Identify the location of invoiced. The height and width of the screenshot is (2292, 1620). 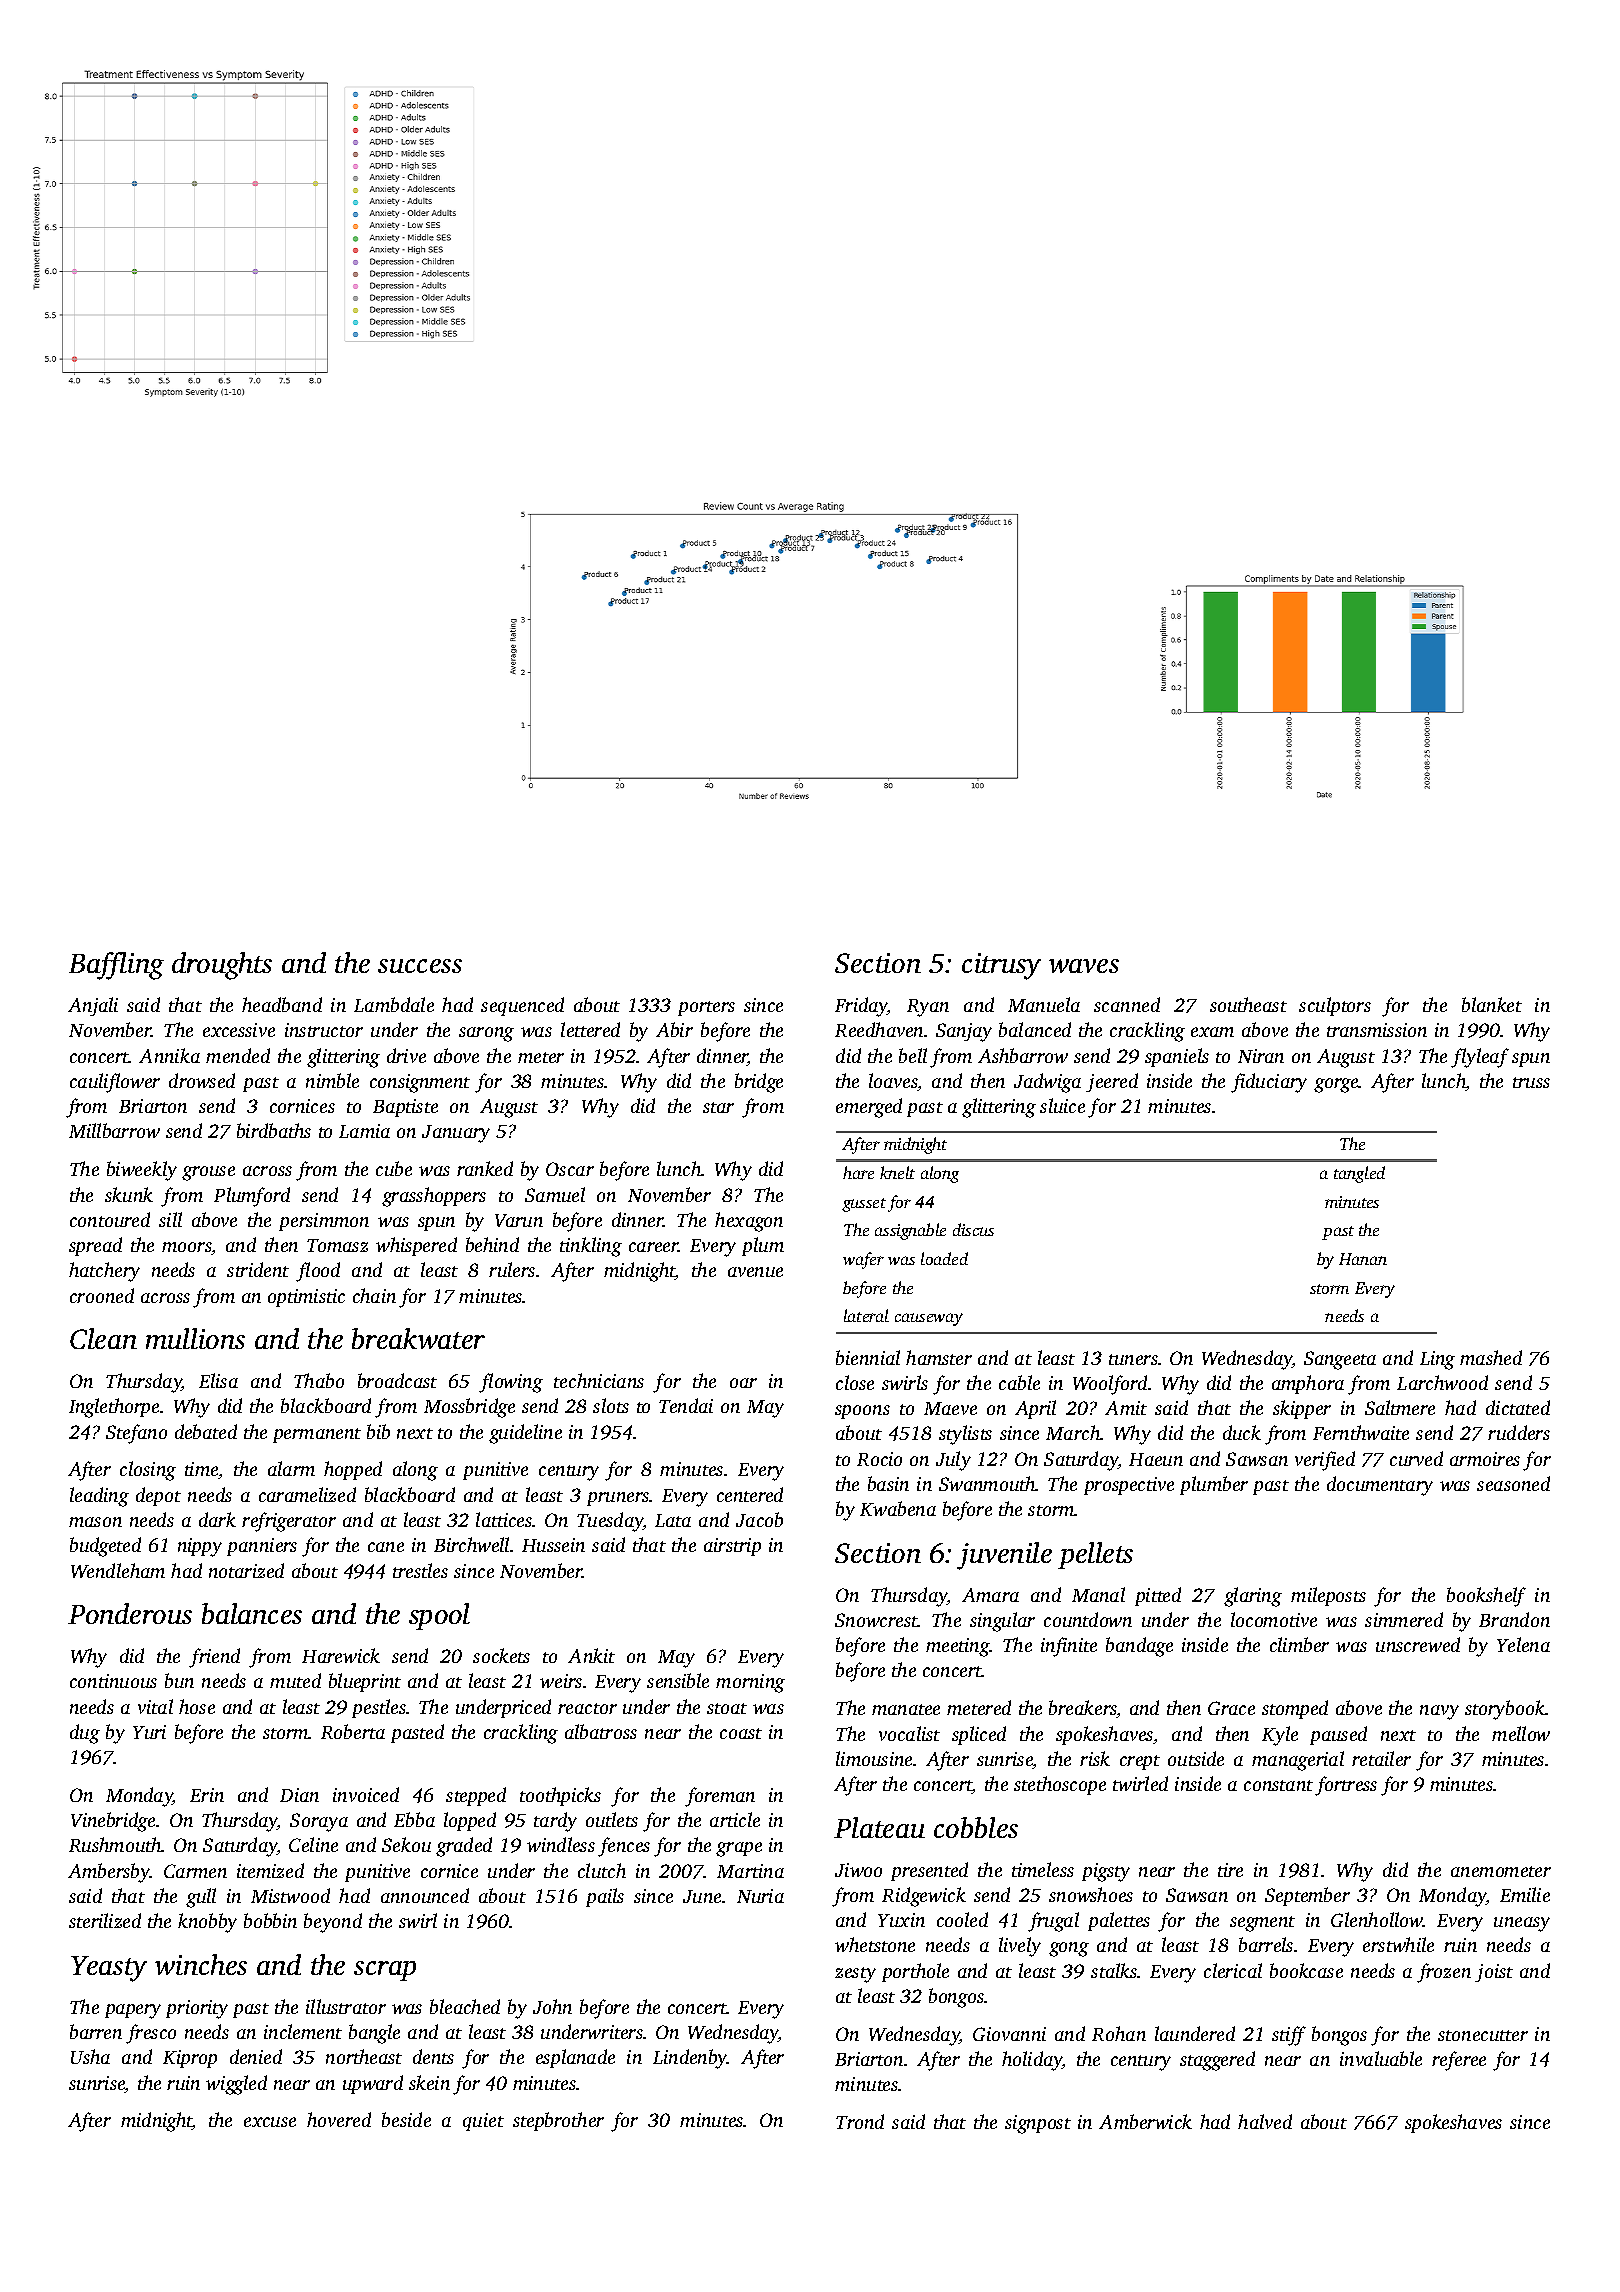
(366, 1794).
